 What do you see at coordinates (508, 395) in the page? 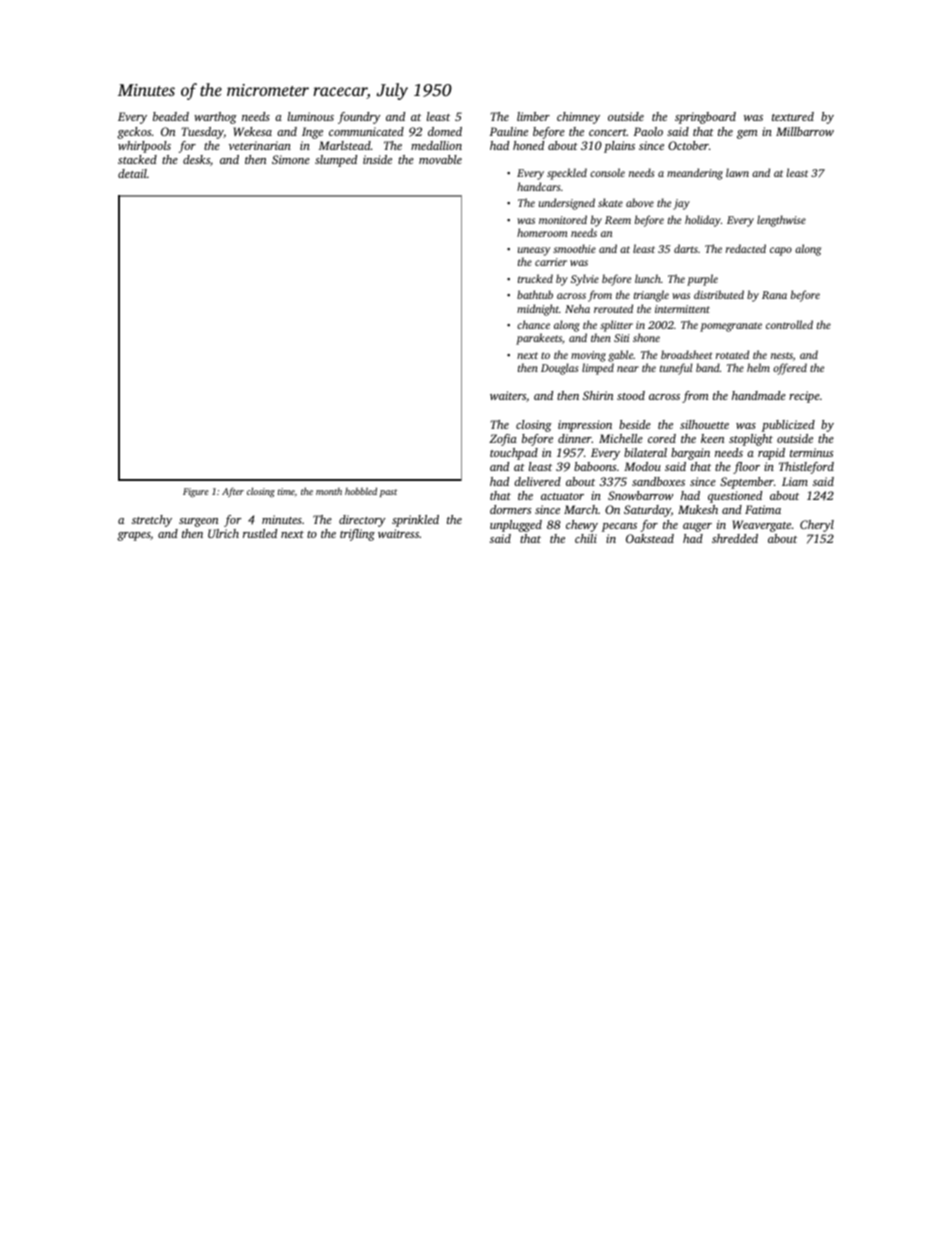
I see `waiters` at bounding box center [508, 395].
